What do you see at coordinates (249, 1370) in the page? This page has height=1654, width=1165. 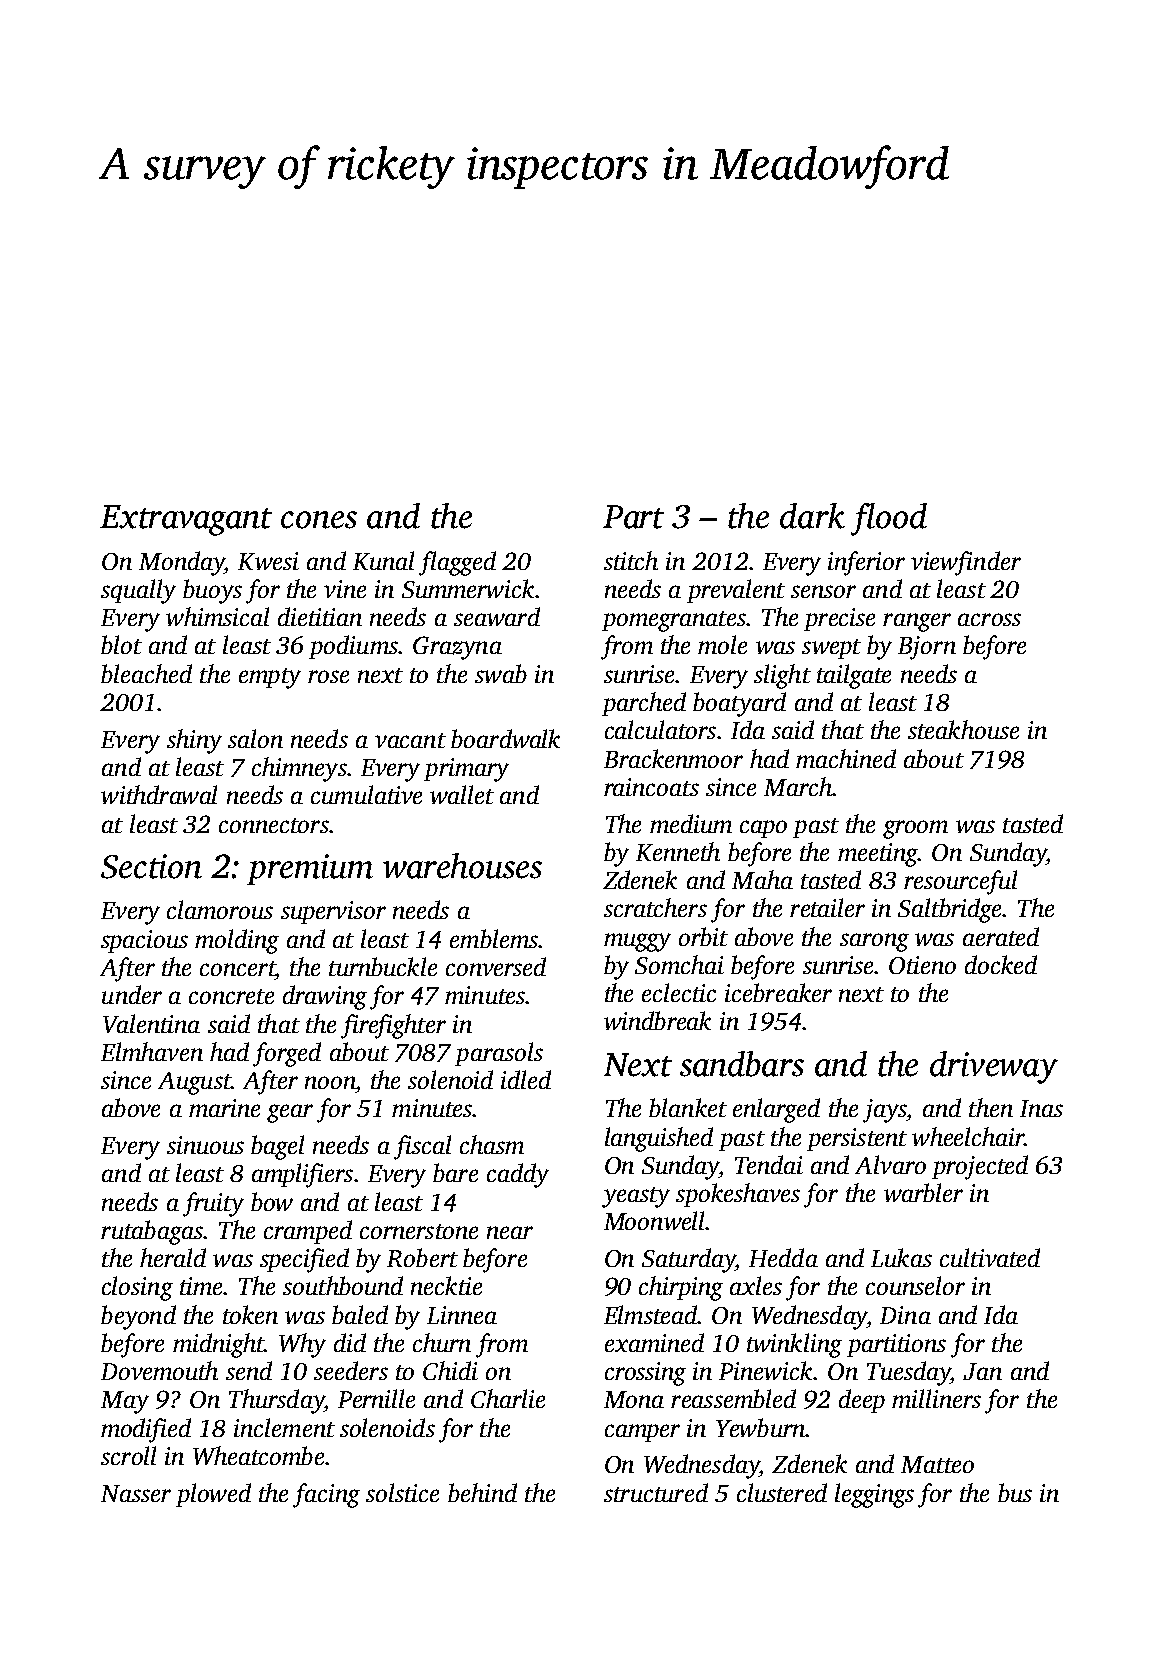 I see `send` at bounding box center [249, 1370].
